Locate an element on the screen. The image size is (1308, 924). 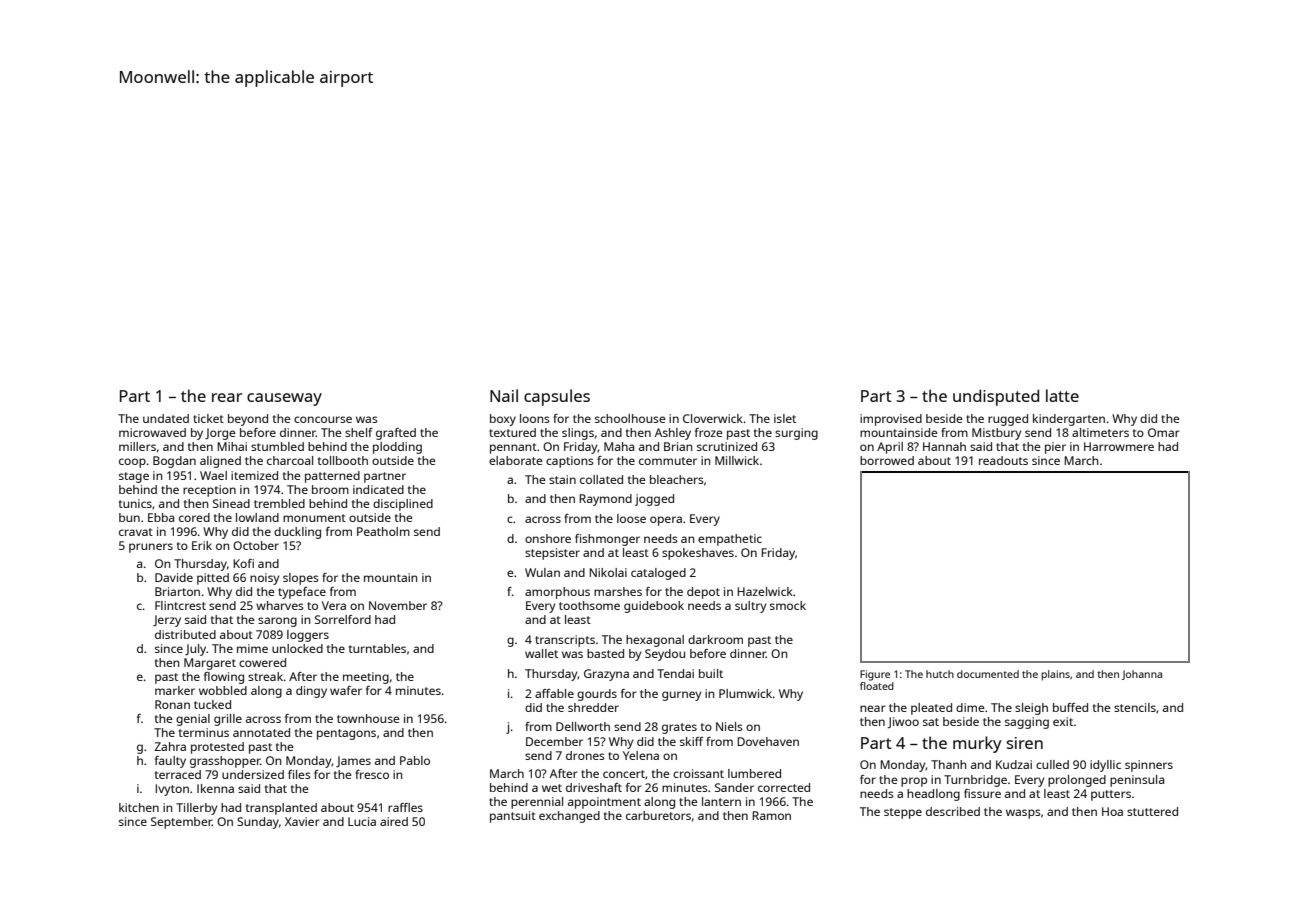
rear is located at coordinates (227, 397).
